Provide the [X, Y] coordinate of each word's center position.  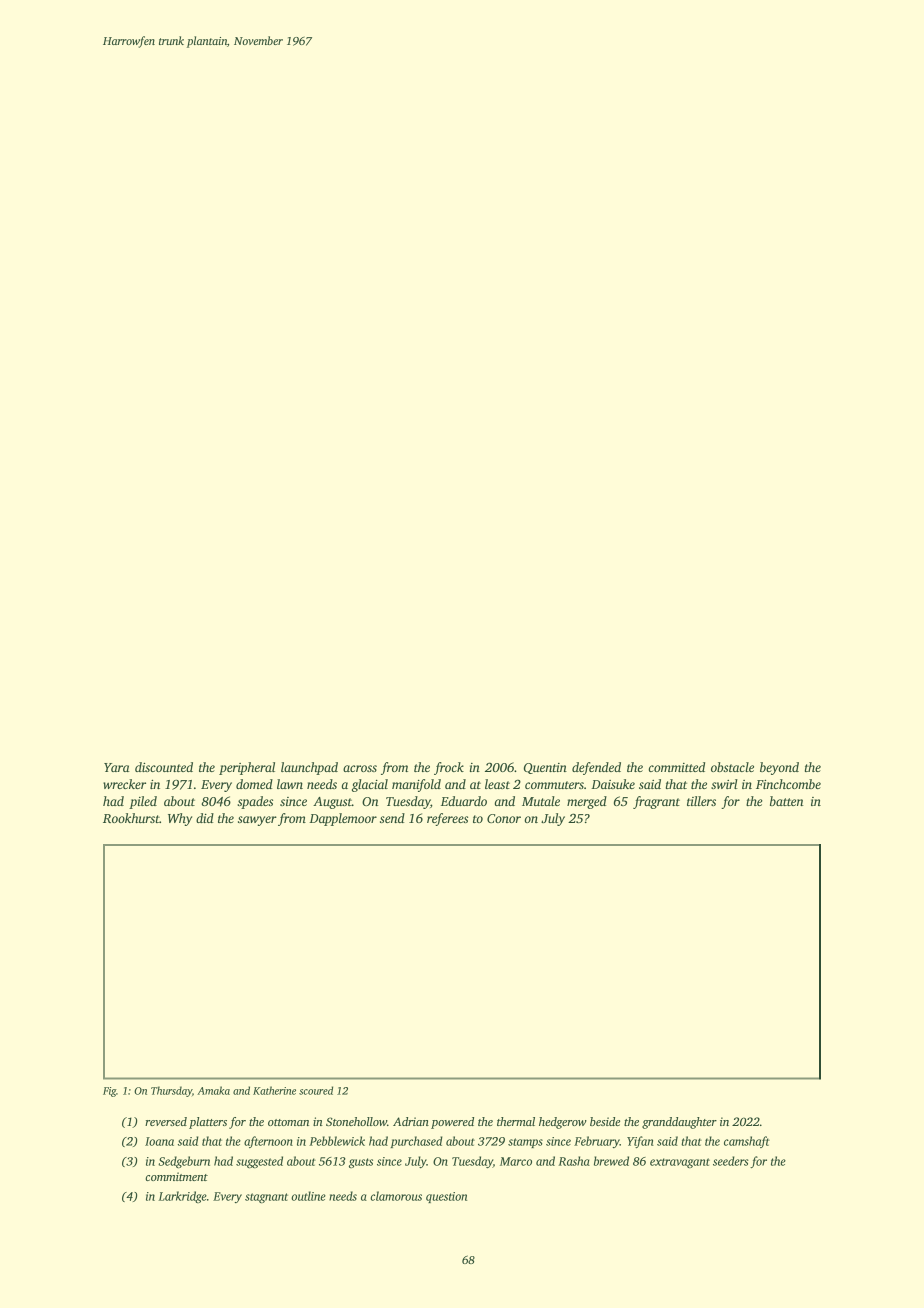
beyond [779, 768]
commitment [176, 1176]
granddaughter [679, 1123]
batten [786, 801]
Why [180, 819]
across [360, 768]
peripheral [247, 768]
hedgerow [563, 1123]
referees [447, 819]
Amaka [213, 1090]
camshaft [747, 1142]
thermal [516, 1121]
